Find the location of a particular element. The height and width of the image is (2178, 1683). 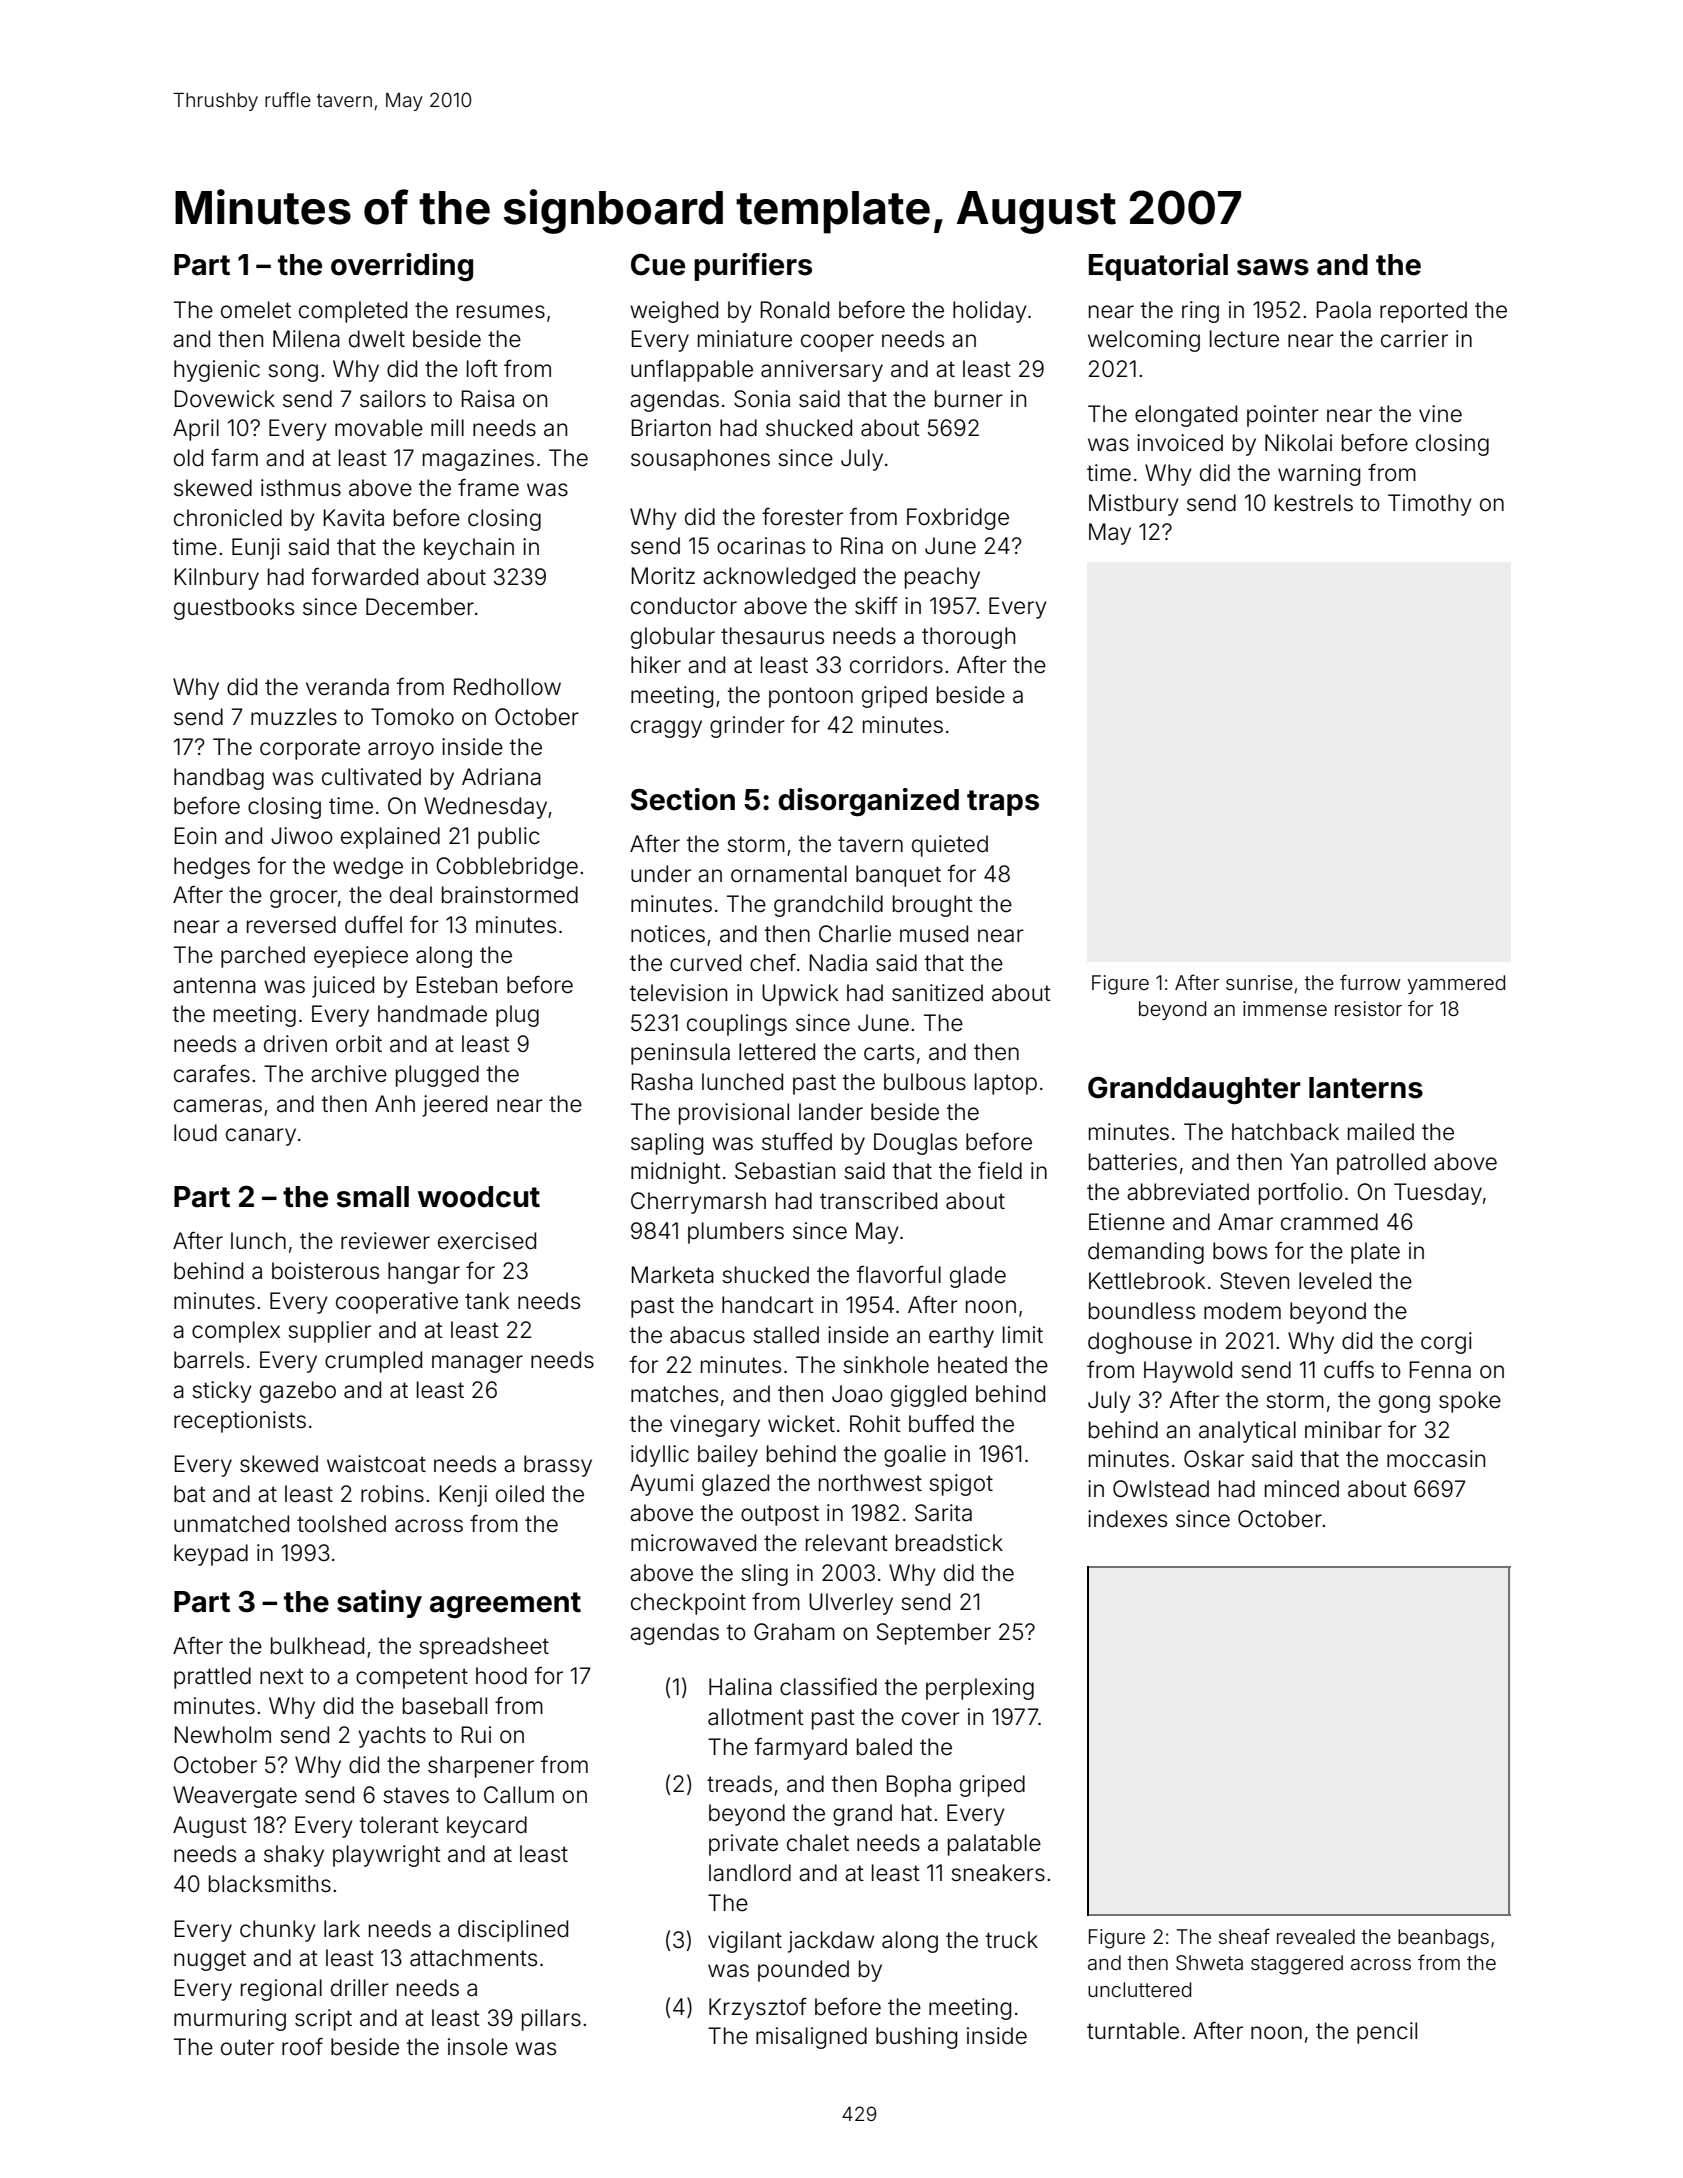

September is located at coordinates (934, 1634).
